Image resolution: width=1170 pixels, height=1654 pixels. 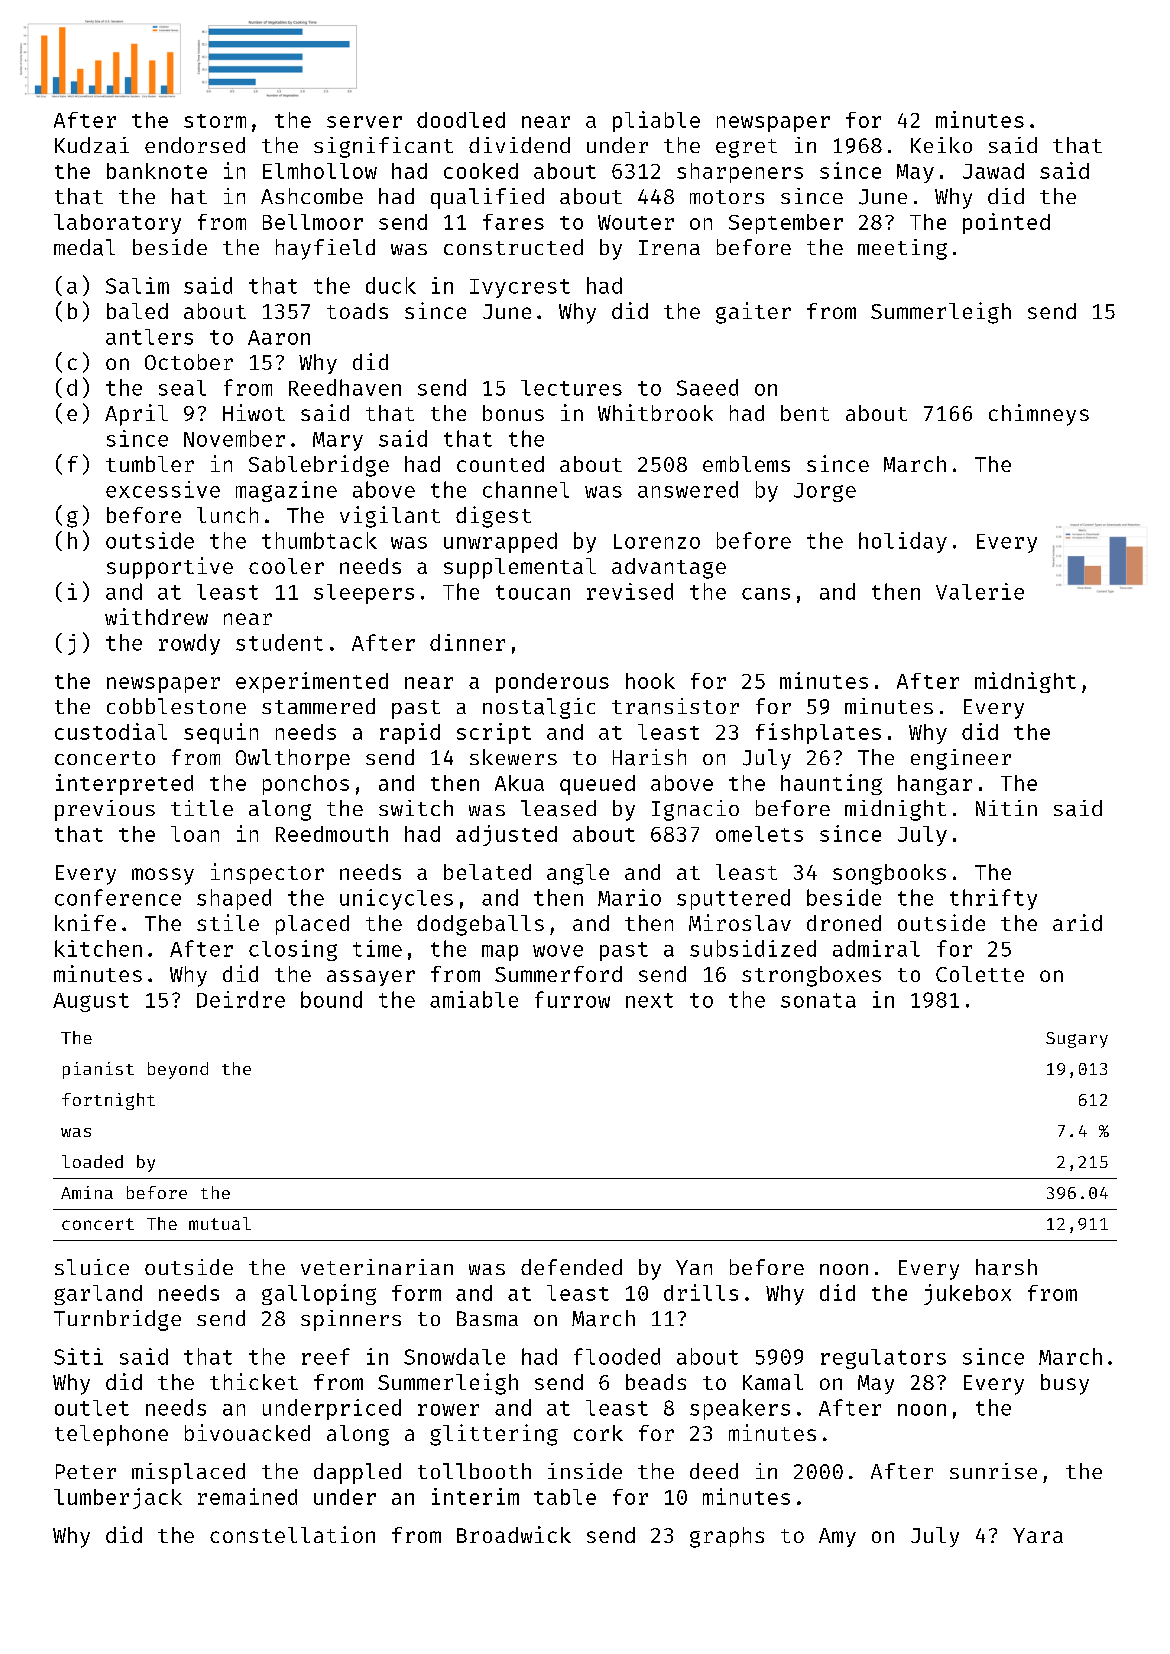 What do you see at coordinates (286, 566) in the document?
I see `cooler` at bounding box center [286, 566].
